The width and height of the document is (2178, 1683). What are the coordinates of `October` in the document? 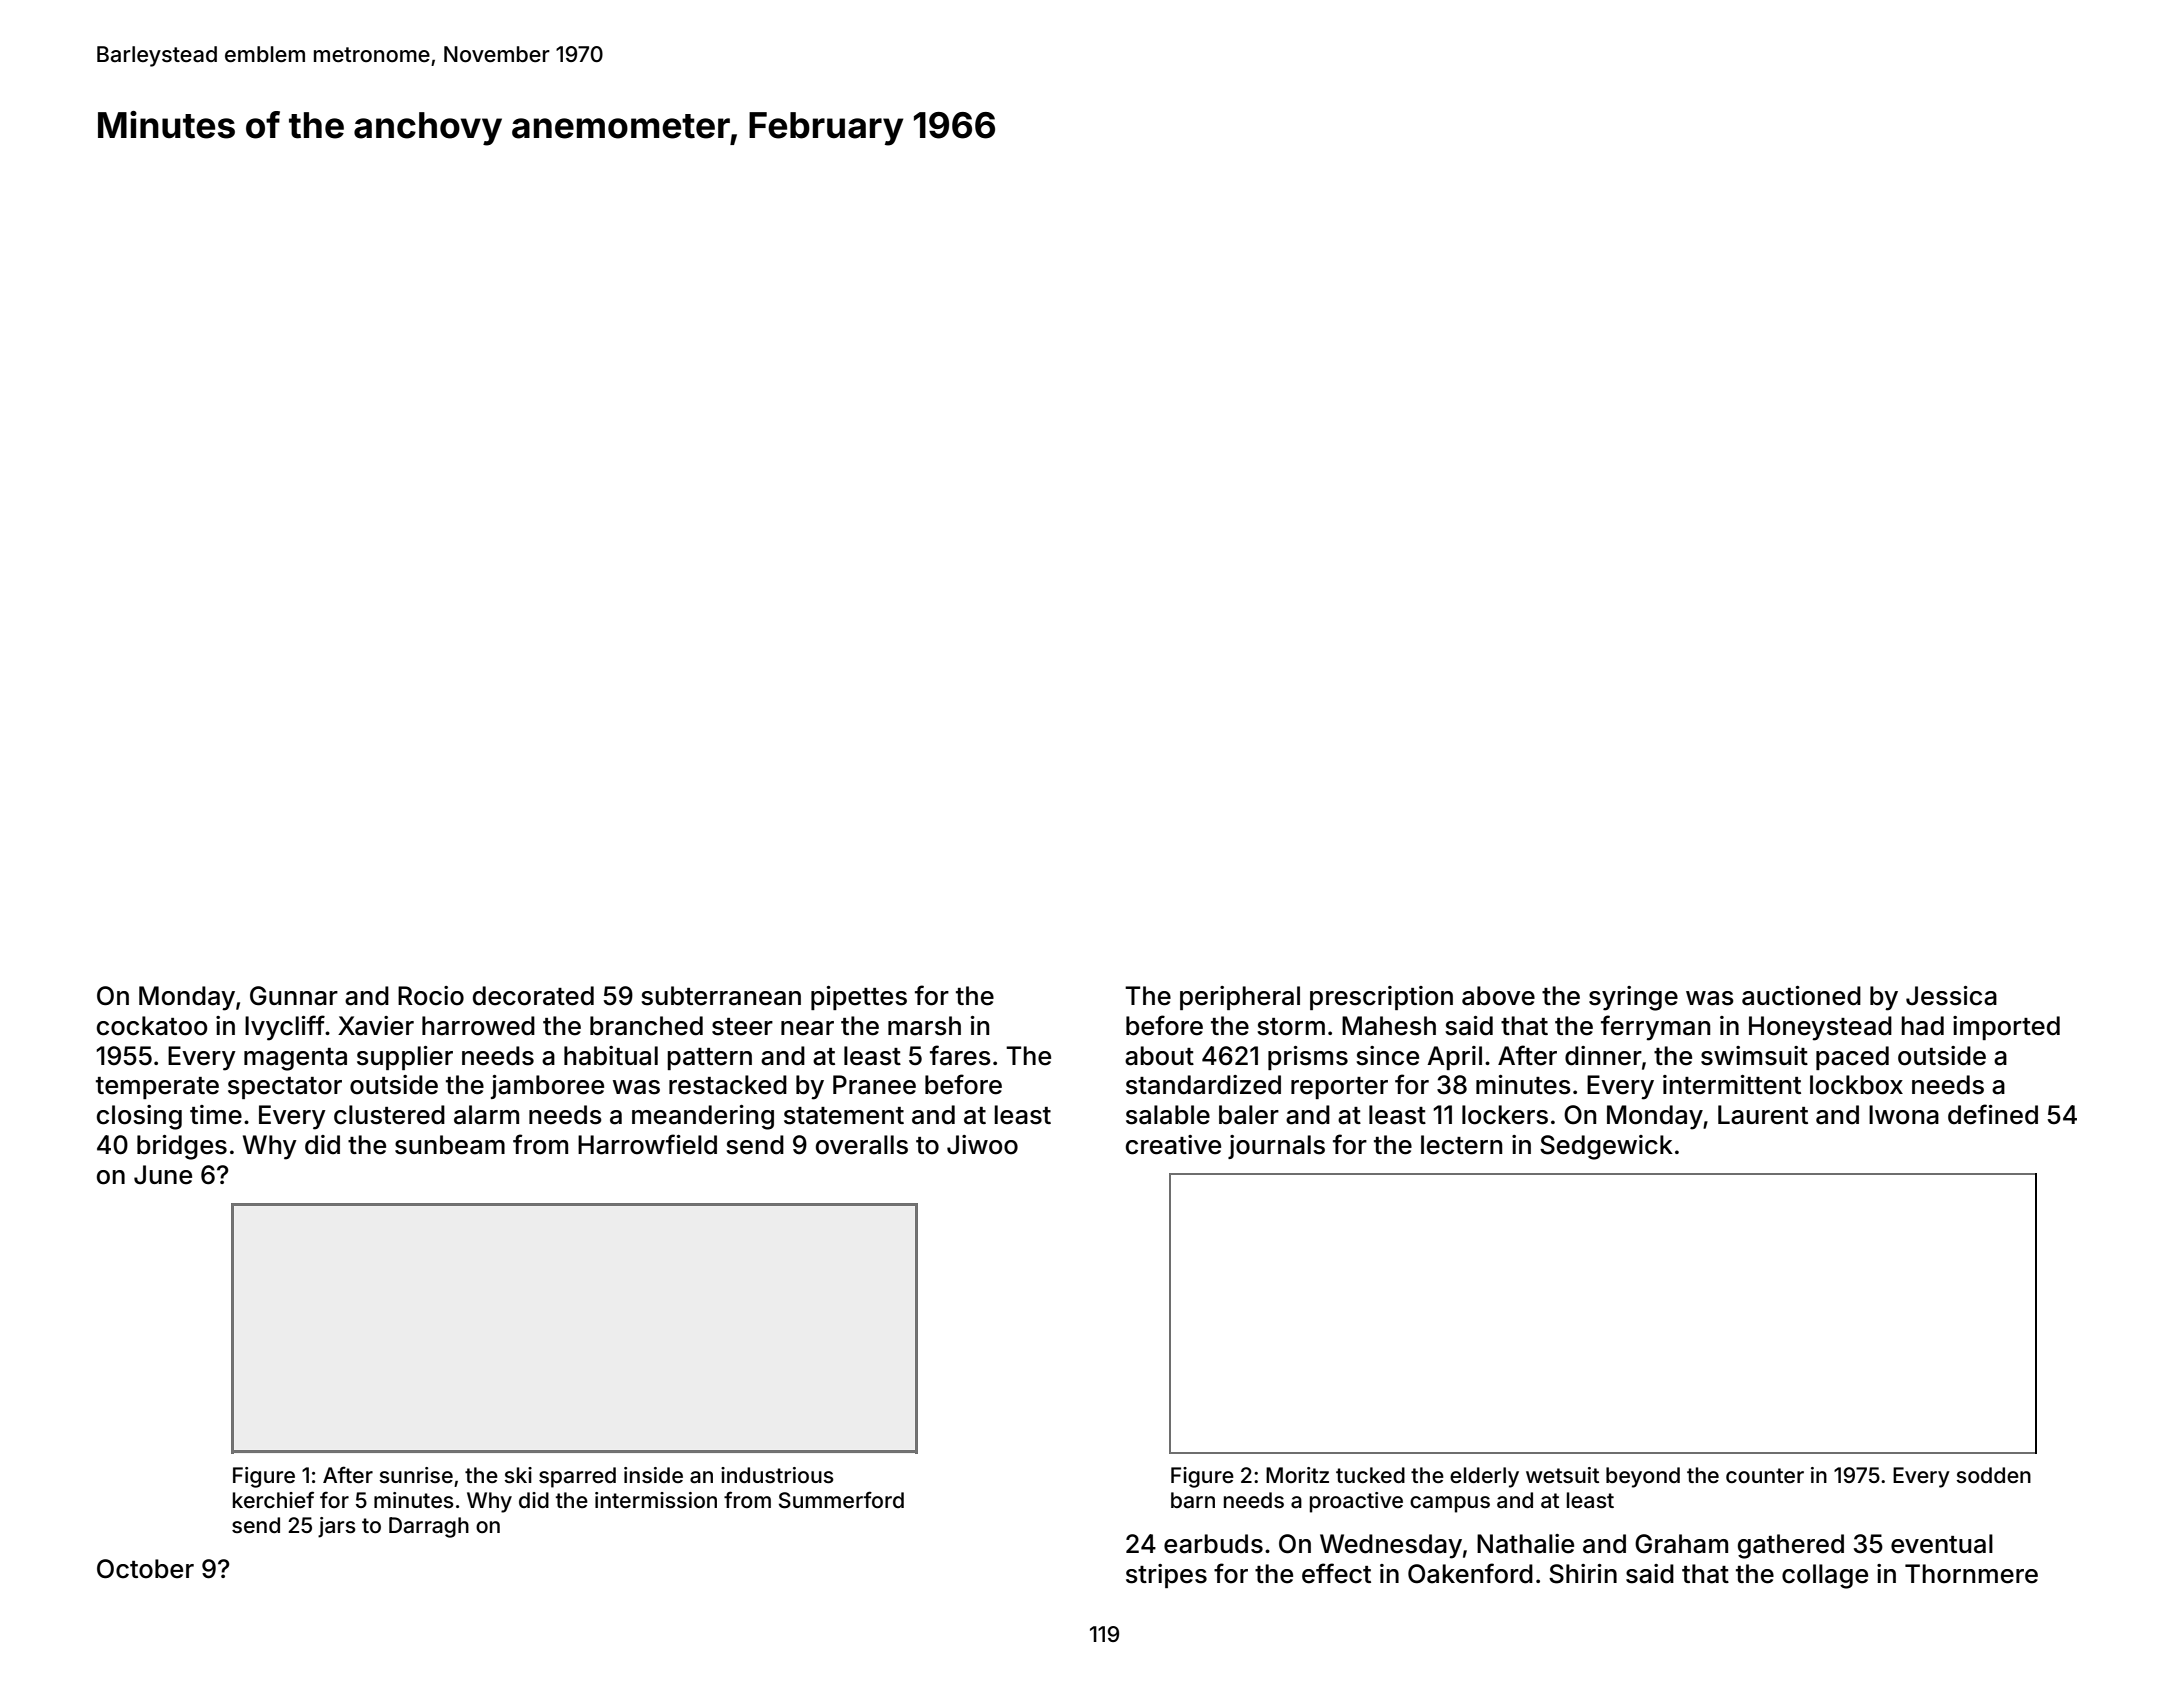 It's located at (145, 1569).
